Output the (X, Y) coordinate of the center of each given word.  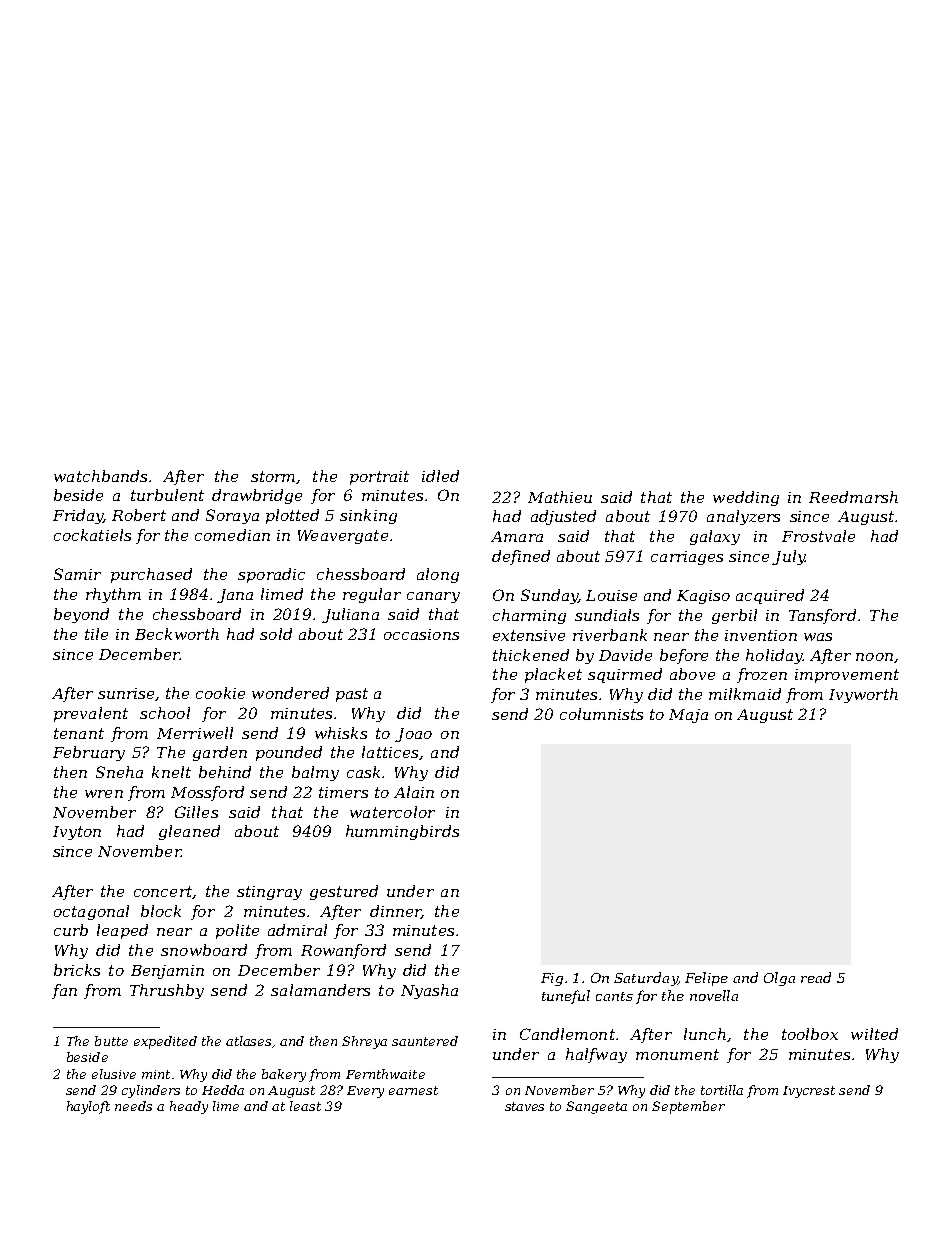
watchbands (100, 476)
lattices (390, 752)
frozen (762, 675)
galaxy (715, 537)
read (816, 977)
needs (133, 1106)
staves (524, 1106)
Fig (552, 979)
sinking (368, 516)
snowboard (204, 950)
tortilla (722, 1090)
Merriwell (195, 733)
